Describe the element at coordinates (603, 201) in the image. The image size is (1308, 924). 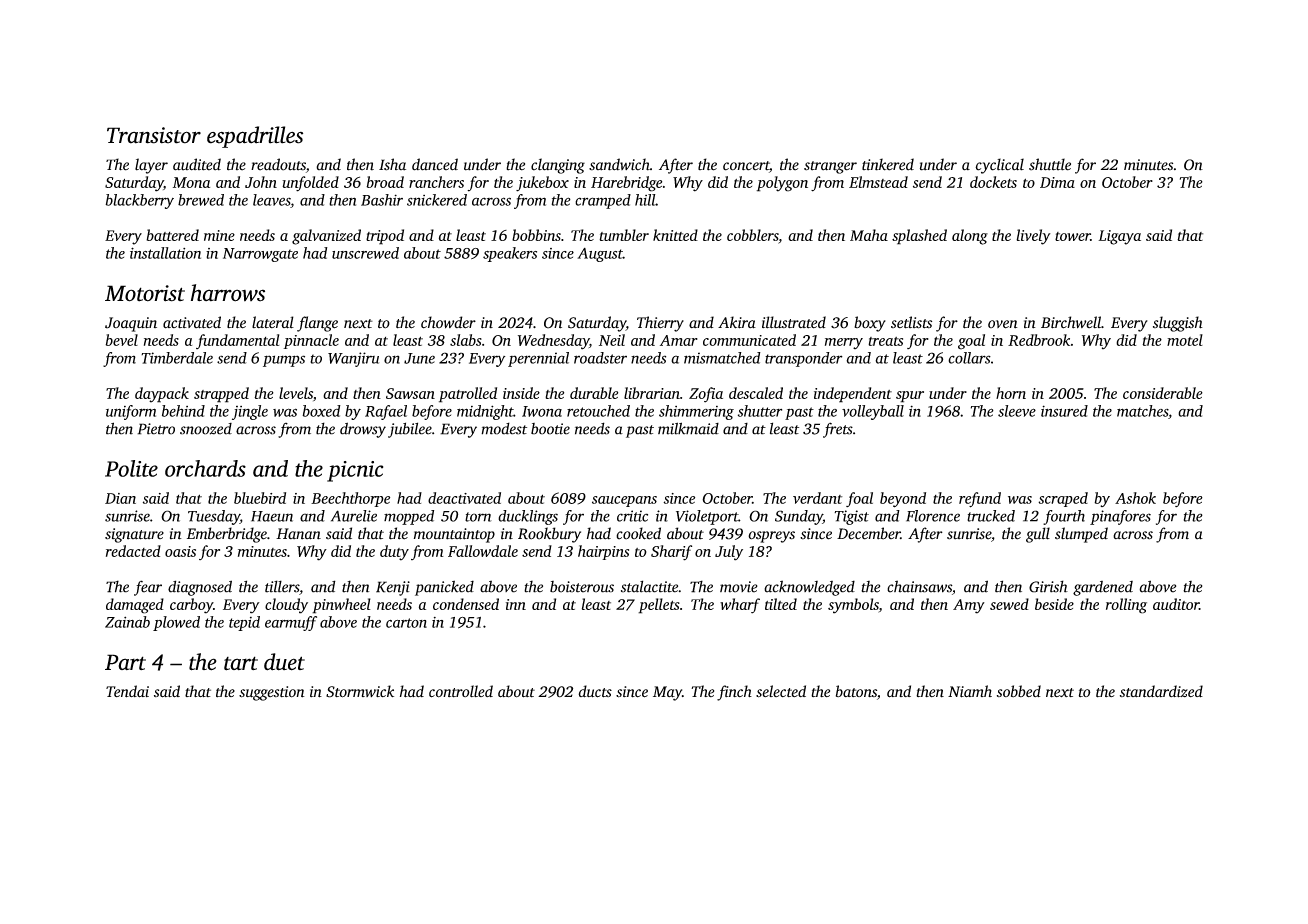
I see `cramped` at that location.
